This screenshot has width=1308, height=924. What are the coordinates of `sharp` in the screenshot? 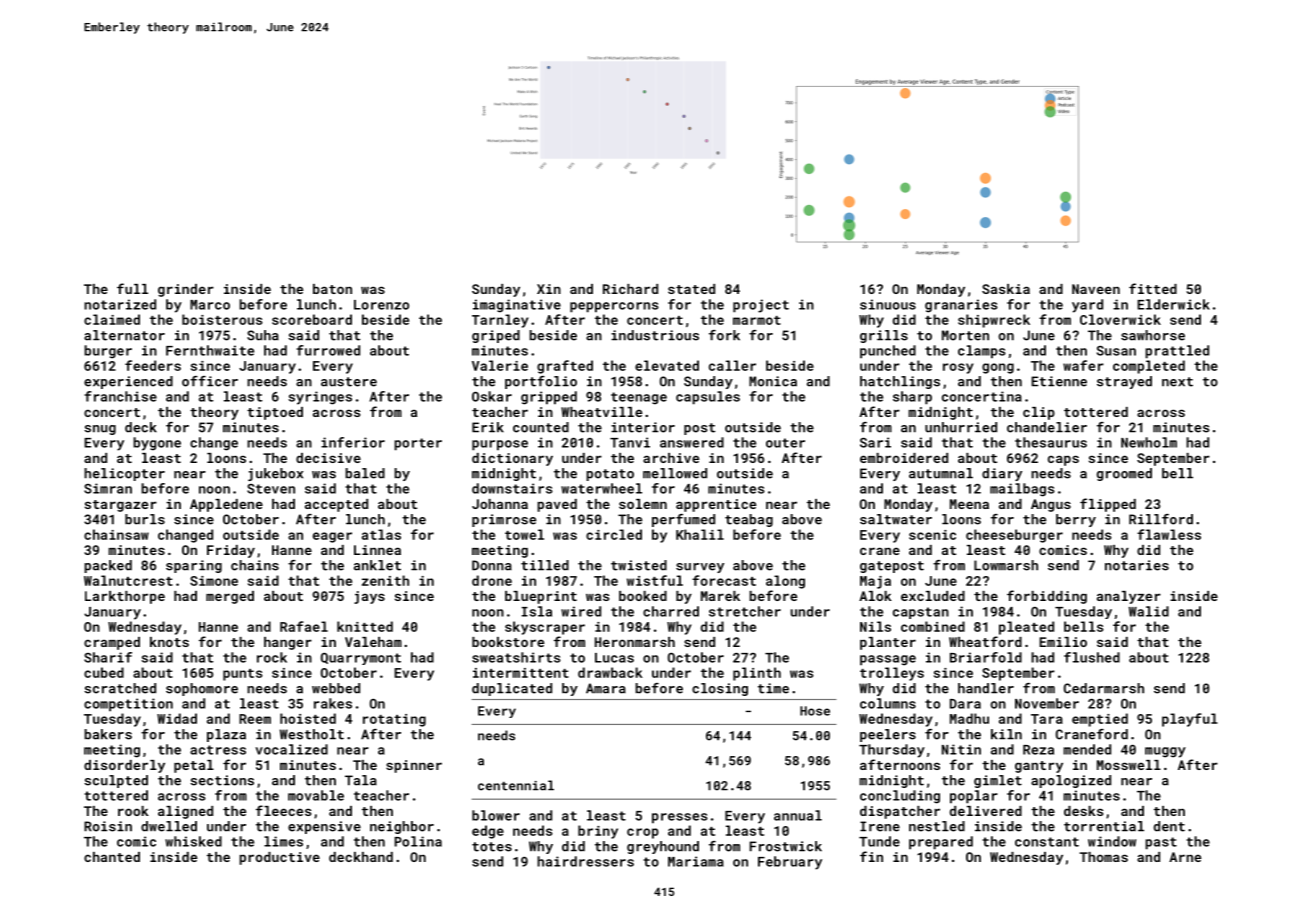 It's located at (912, 398).
